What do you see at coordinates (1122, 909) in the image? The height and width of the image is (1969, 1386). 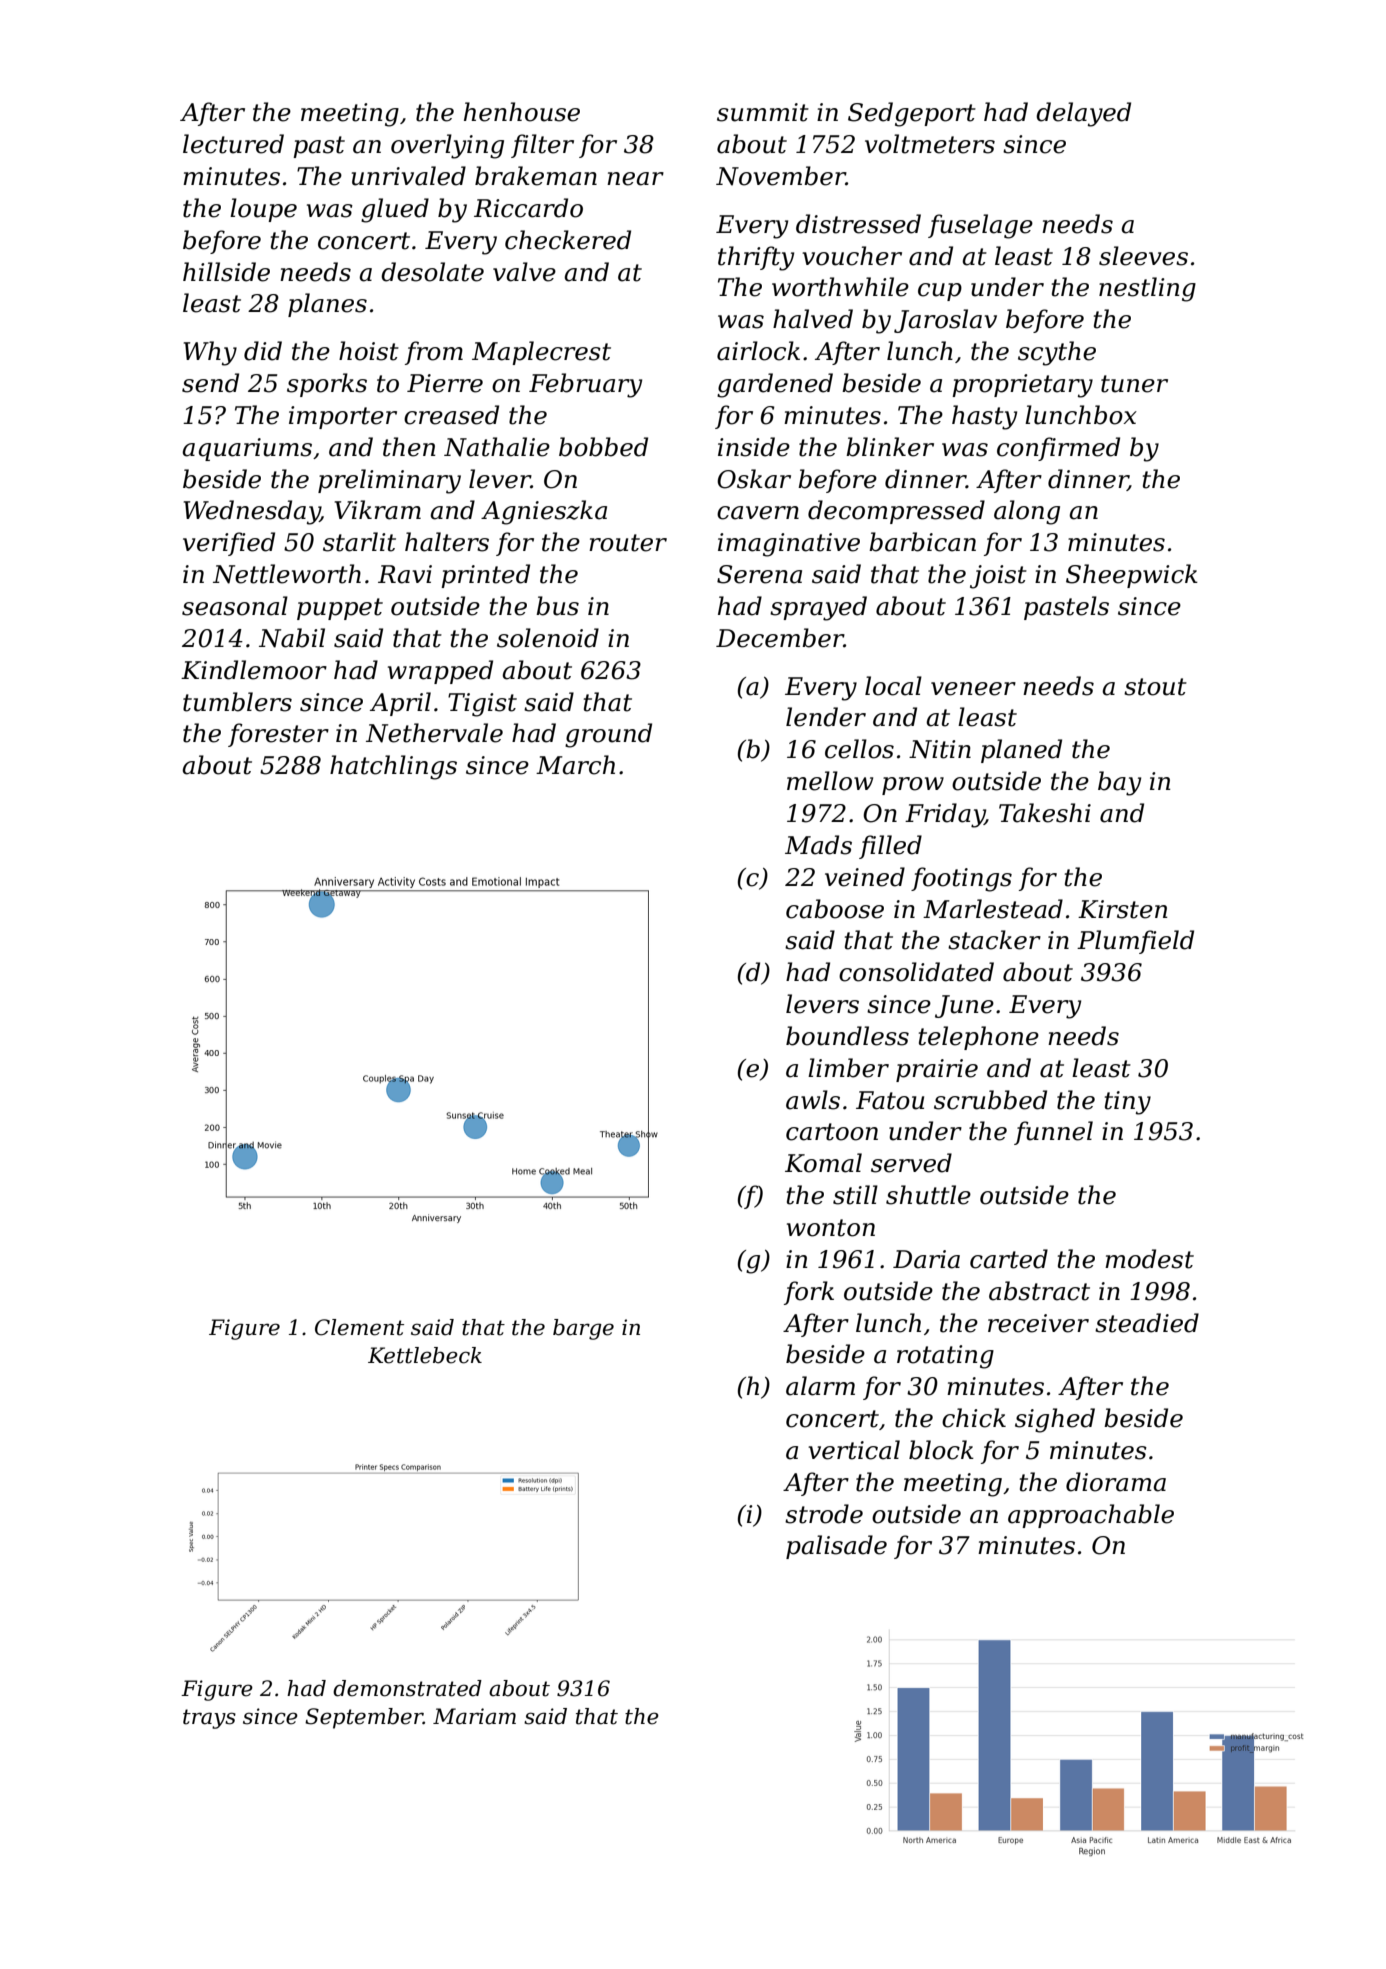 I see `Kirsten` at bounding box center [1122, 909].
